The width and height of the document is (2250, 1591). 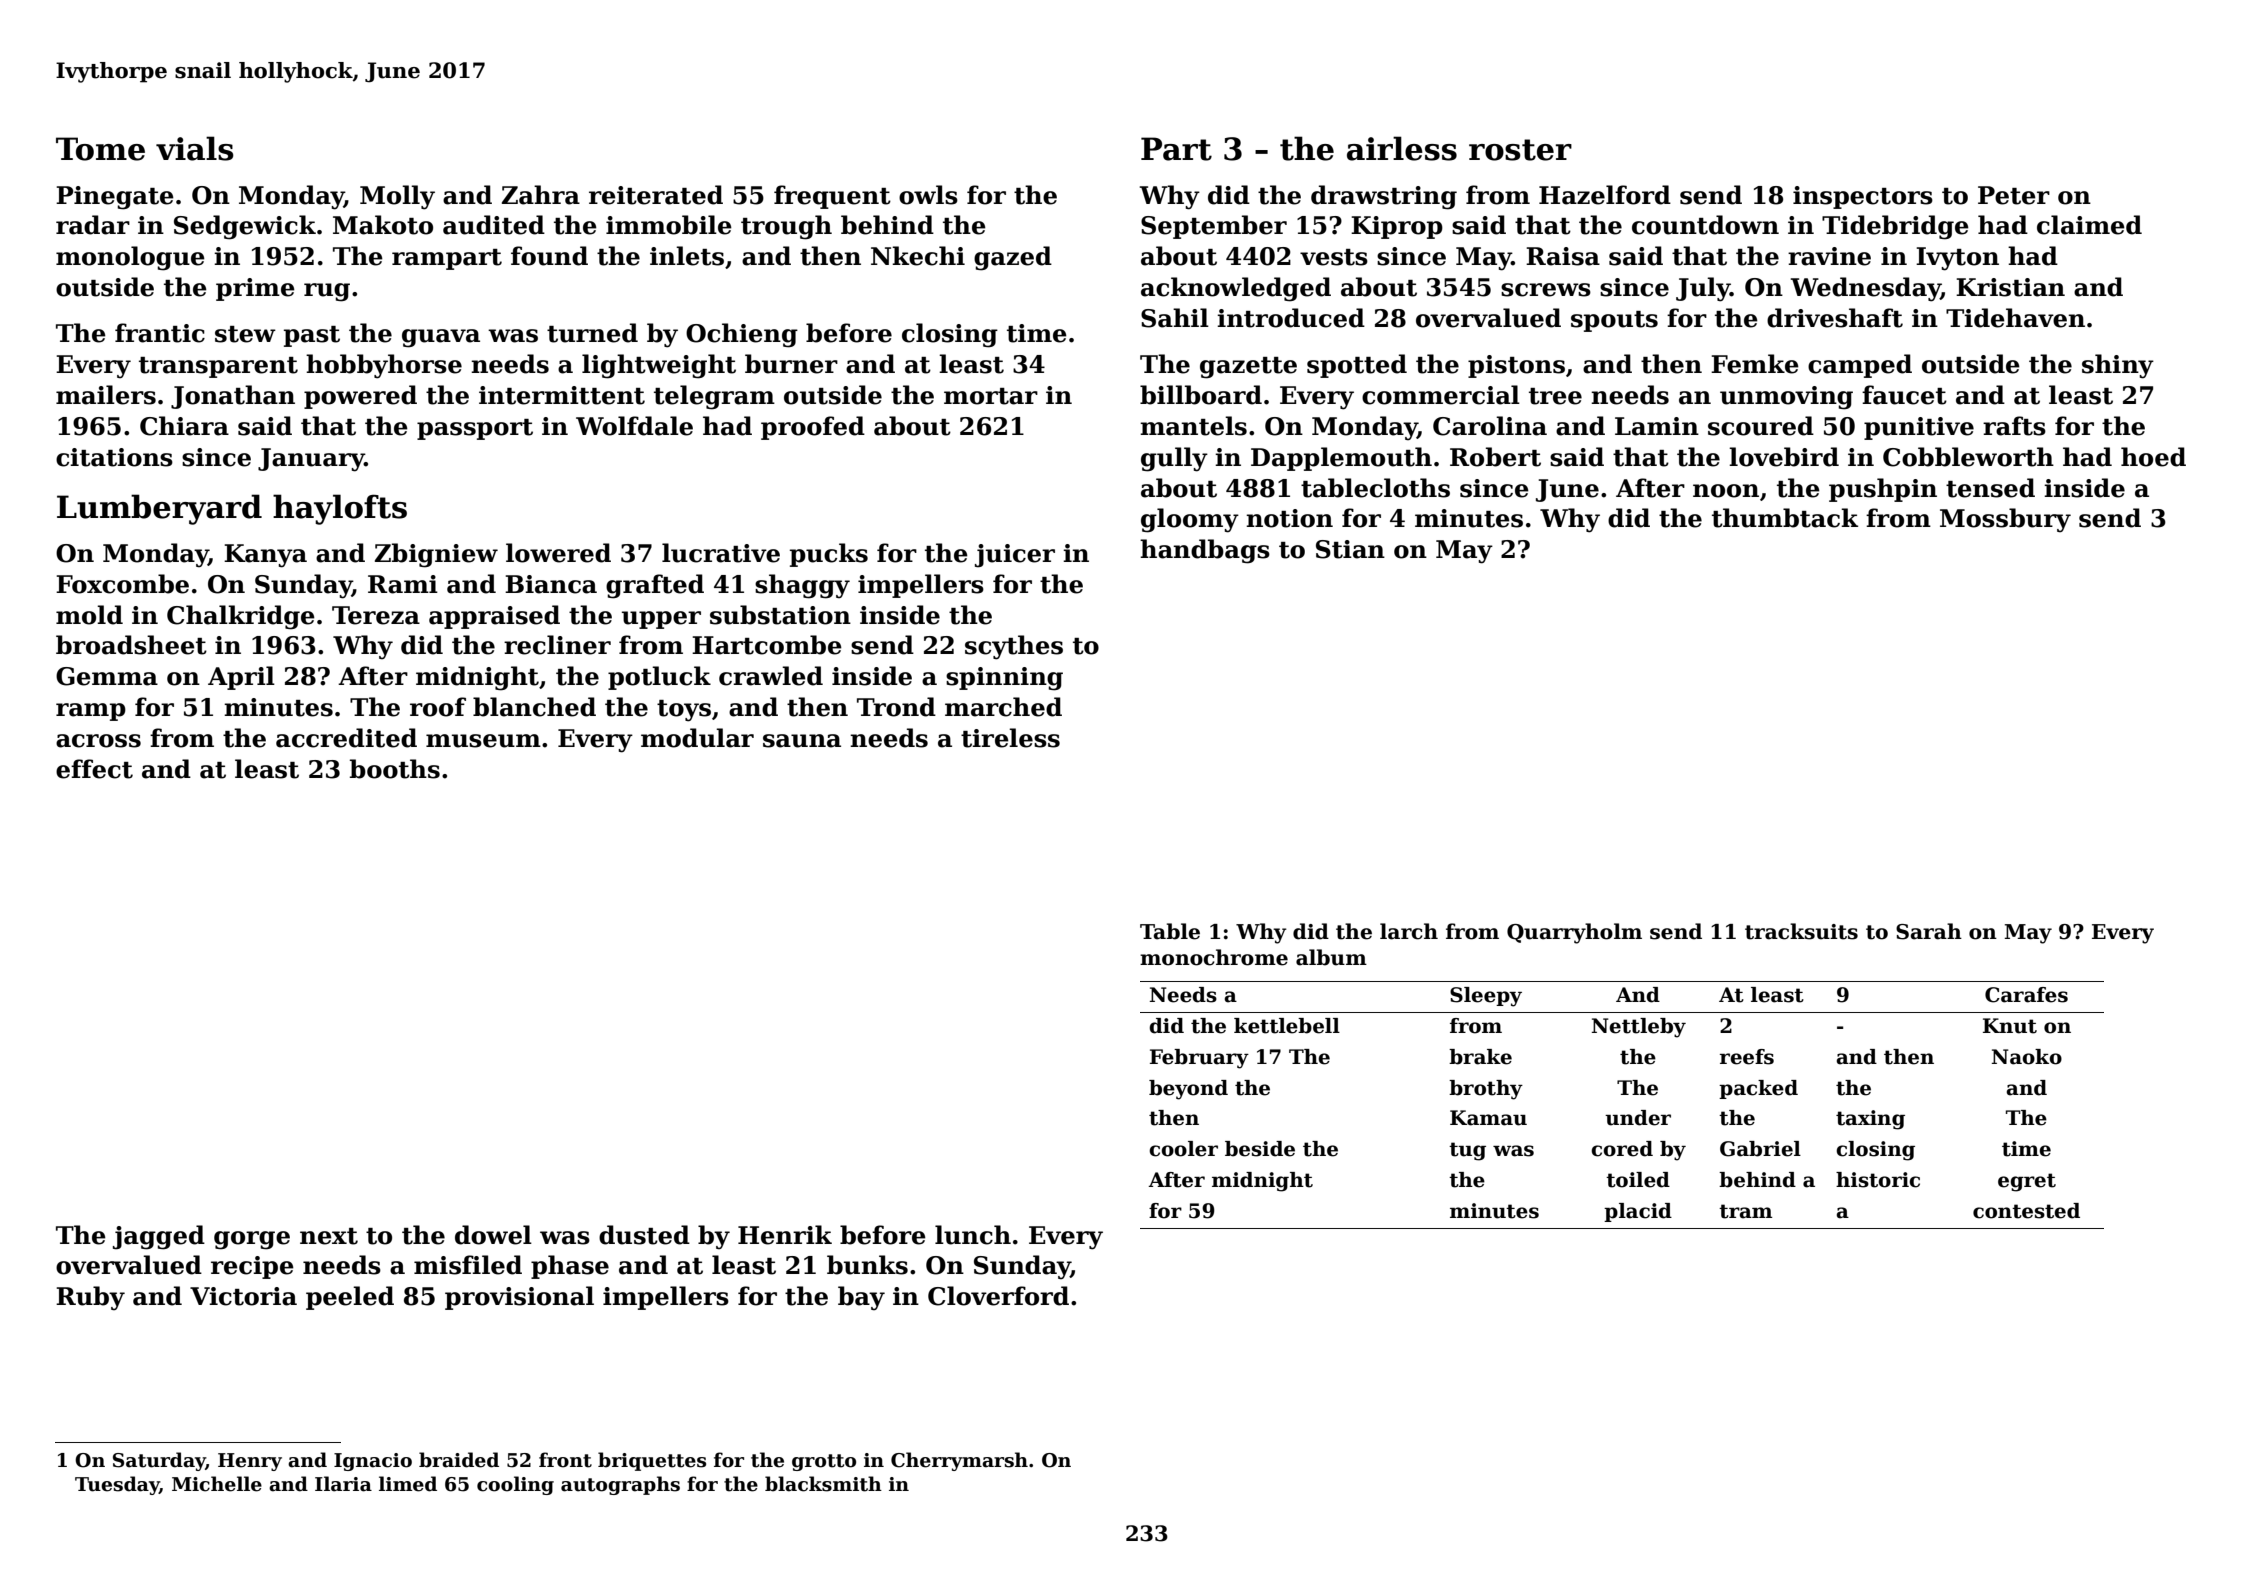 What do you see at coordinates (652, 1461) in the document?
I see `briquettes` at bounding box center [652, 1461].
